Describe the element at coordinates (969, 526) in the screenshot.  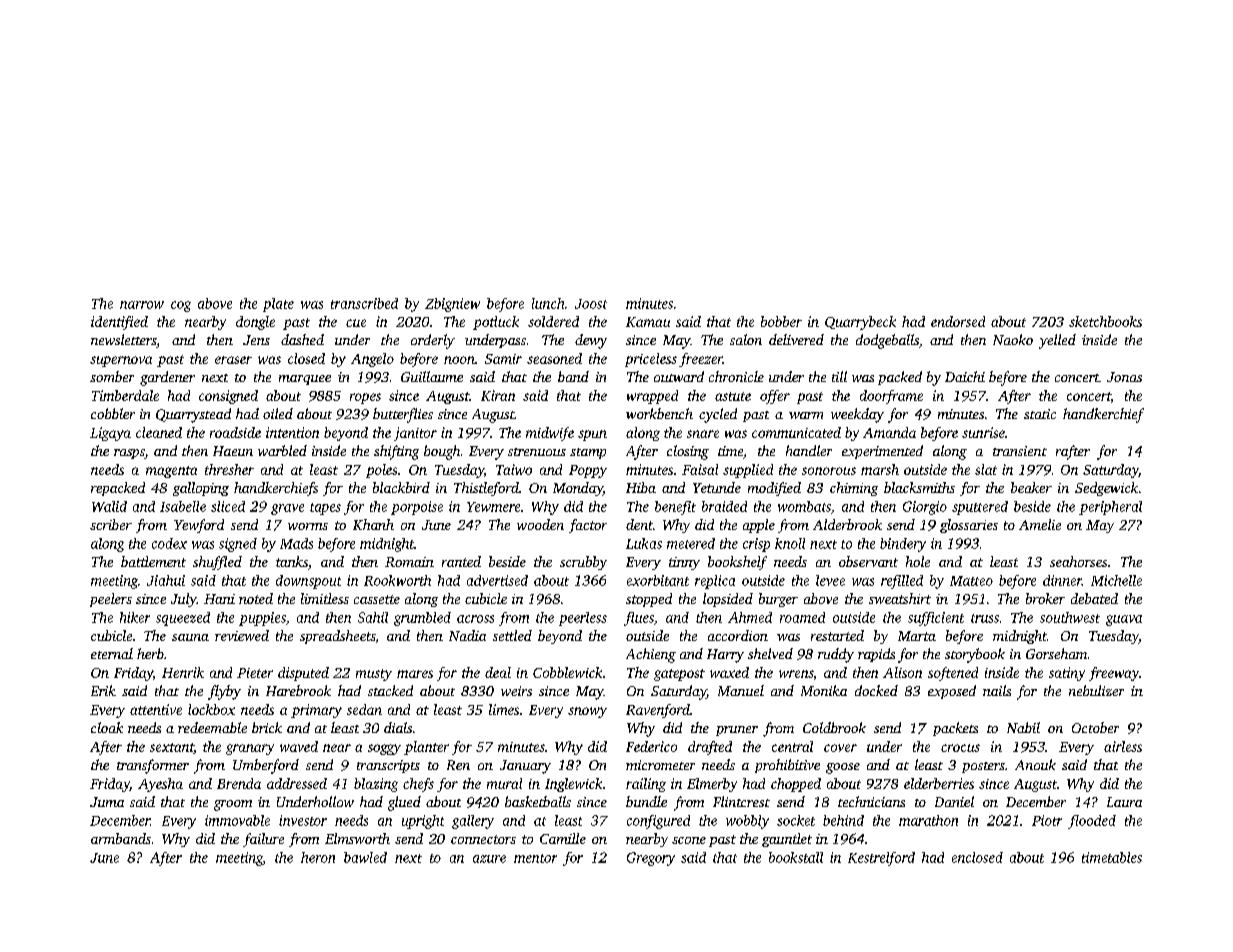
I see `glossaries` at that location.
